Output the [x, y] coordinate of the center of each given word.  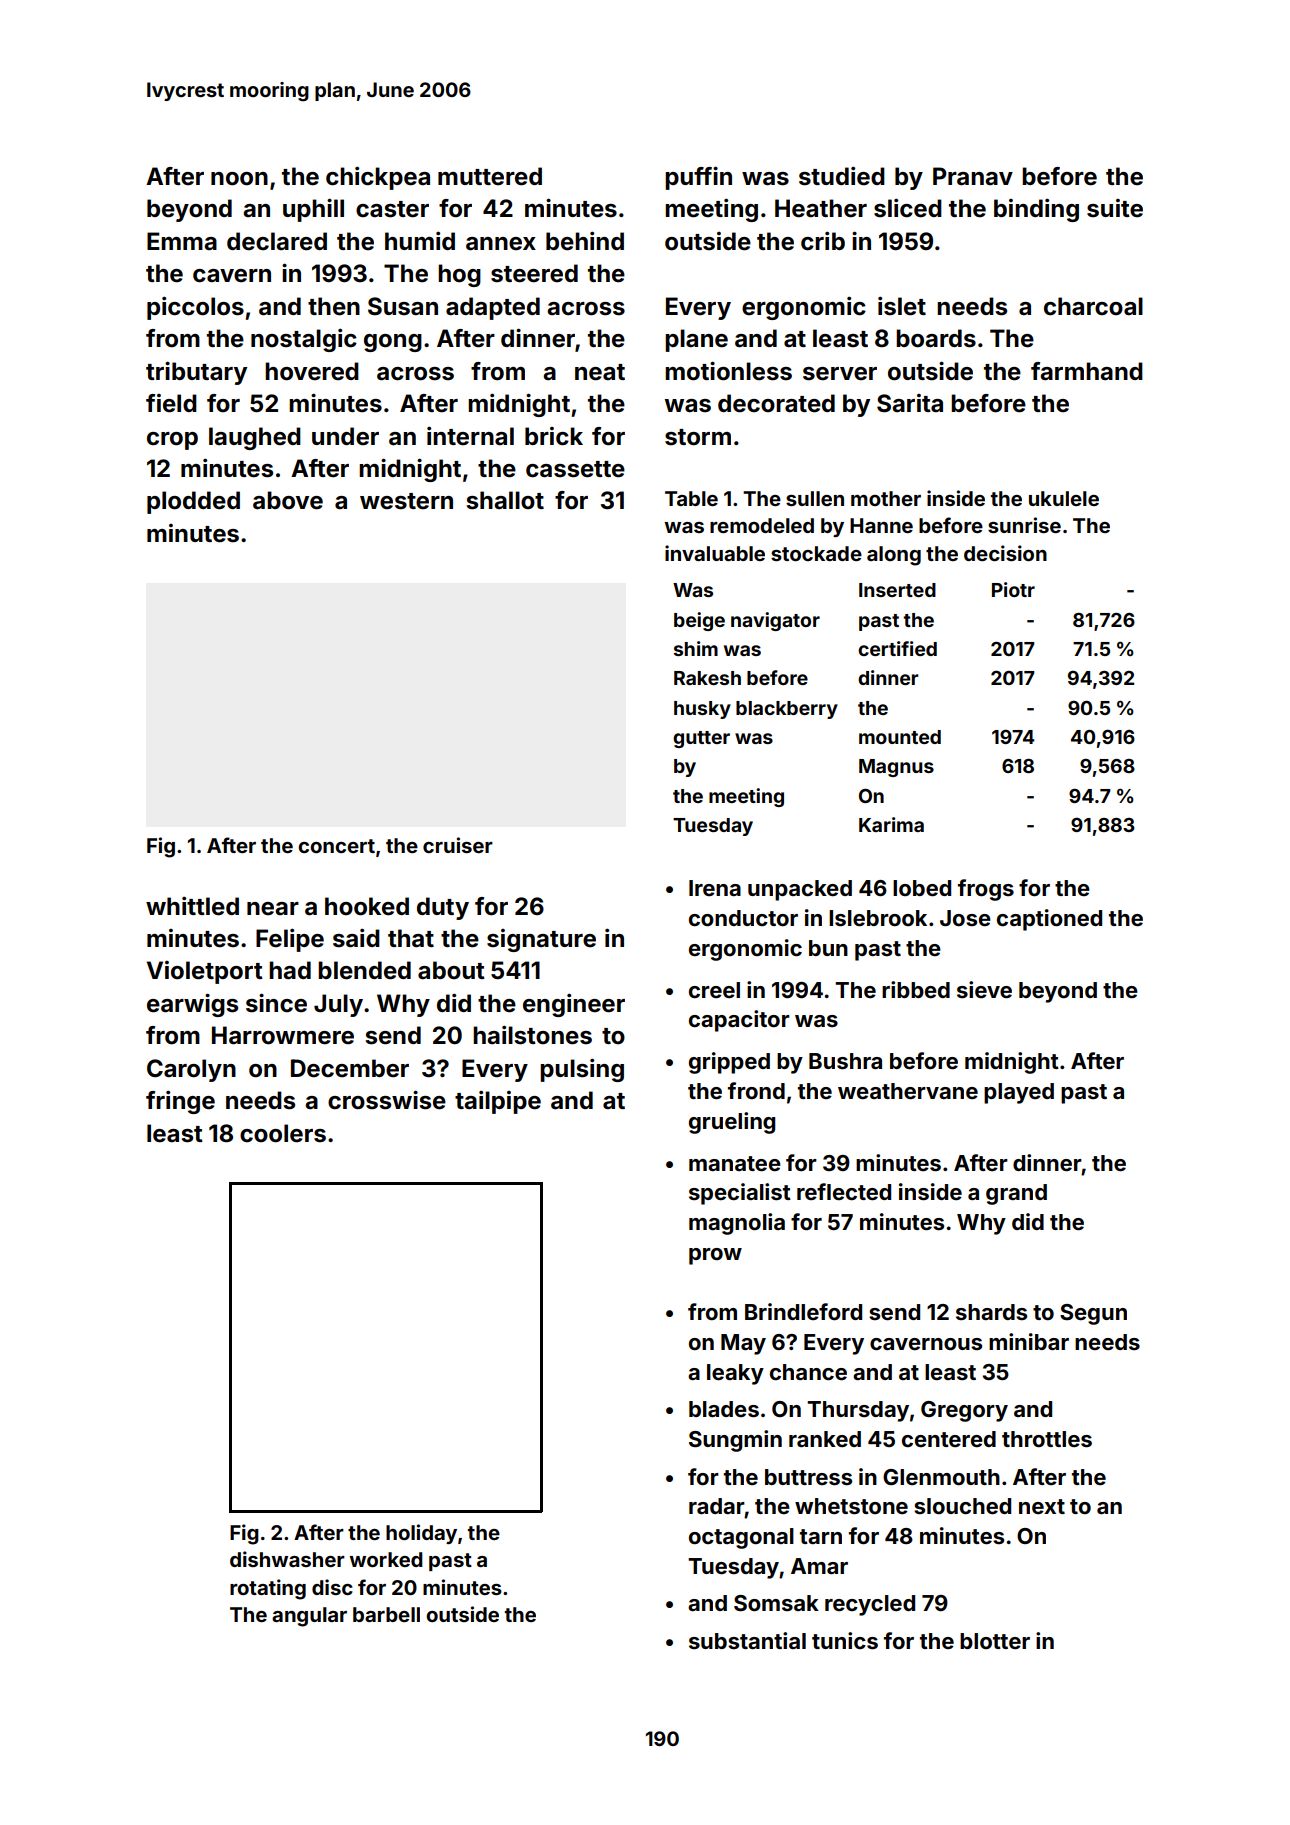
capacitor [739, 1021]
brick [554, 436]
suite [1115, 208]
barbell [386, 1614]
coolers [283, 1133]
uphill [313, 210]
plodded [193, 502]
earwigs [192, 1005]
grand [1016, 1194]
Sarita [910, 403]
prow [715, 1256]
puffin [698, 178]
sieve [984, 990]
